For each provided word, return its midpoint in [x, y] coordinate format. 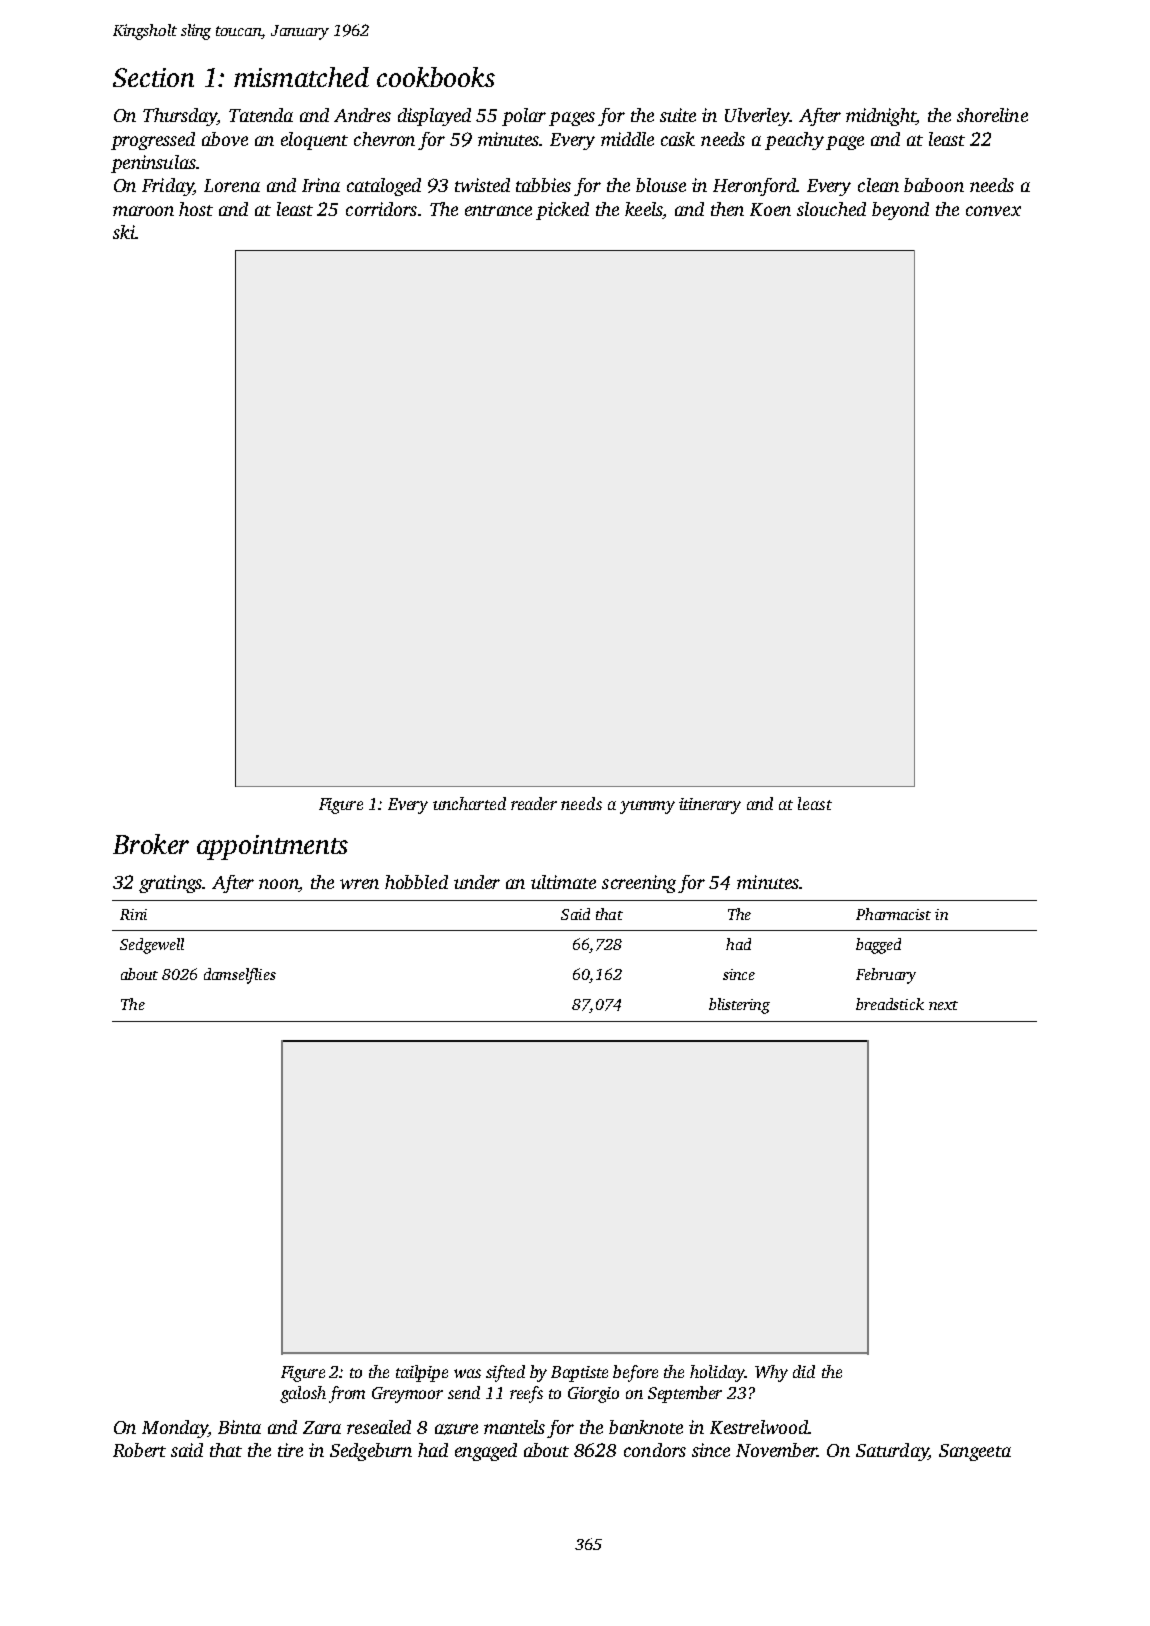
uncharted [469, 803]
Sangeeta [975, 1452]
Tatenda [261, 115]
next [943, 1005]
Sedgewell [152, 946]
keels [644, 210]
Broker [151, 844]
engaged [486, 1452]
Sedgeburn [371, 1452]
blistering [739, 1006]
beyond [900, 211]
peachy [794, 141]
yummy [647, 807]
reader [534, 803]
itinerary [710, 806]
